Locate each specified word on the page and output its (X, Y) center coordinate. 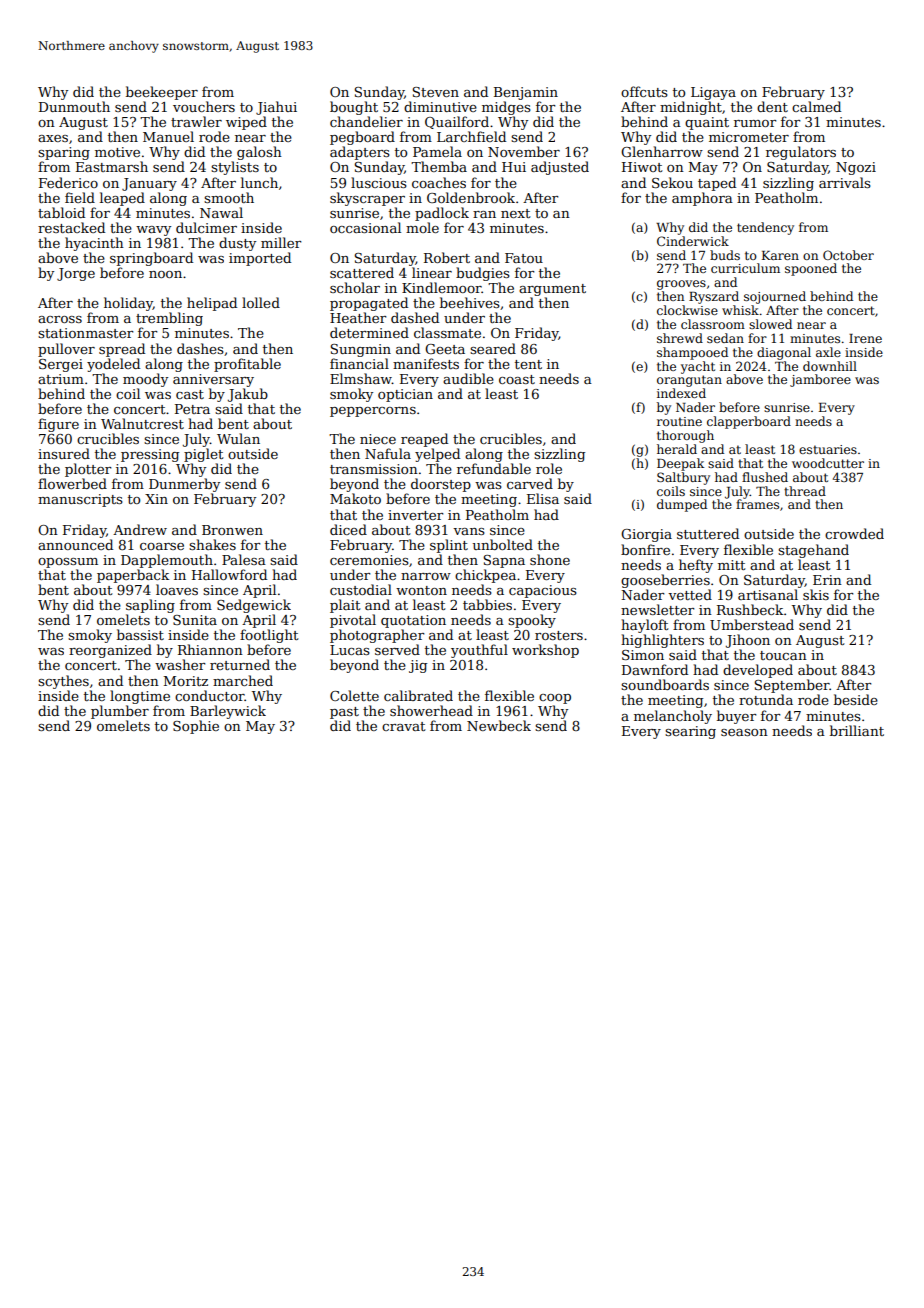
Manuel (168, 136)
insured (64, 453)
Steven (435, 92)
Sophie (196, 727)
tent (528, 364)
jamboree (820, 380)
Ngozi (856, 168)
